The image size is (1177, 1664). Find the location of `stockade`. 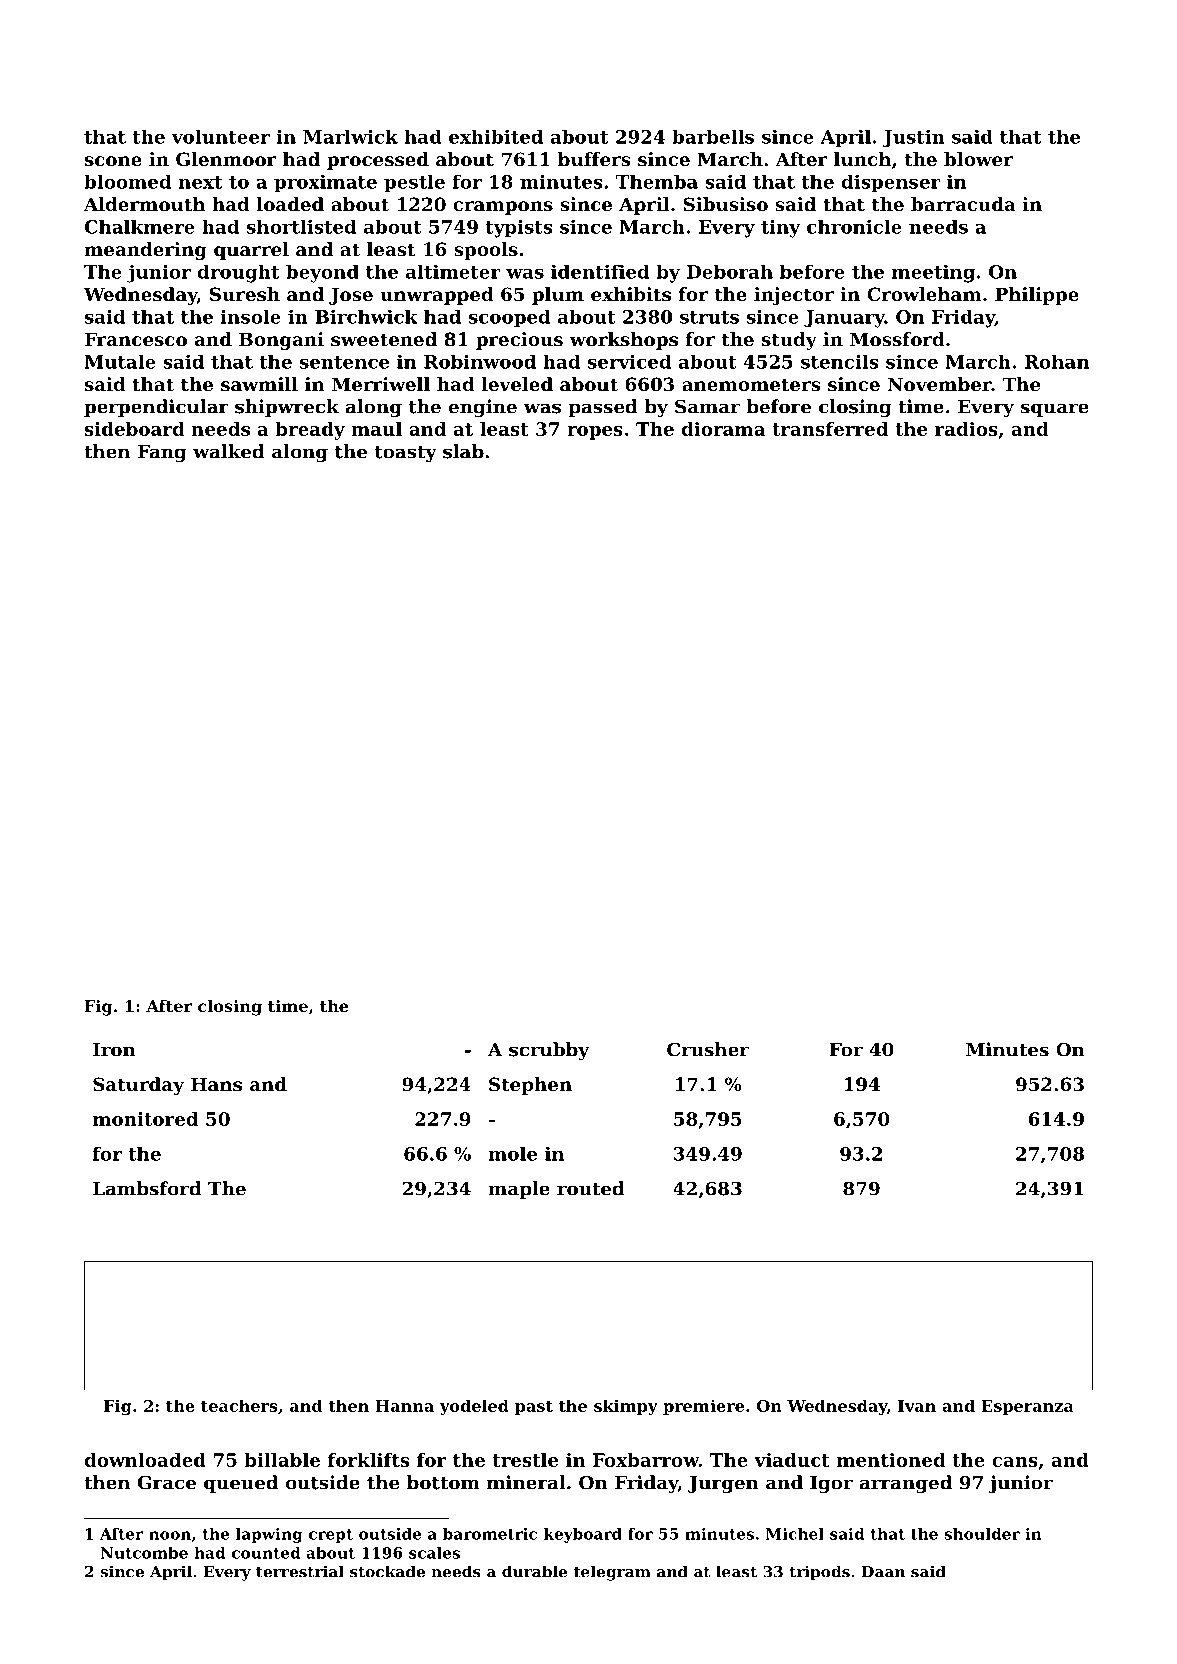

stockade is located at coordinates (387, 1571).
